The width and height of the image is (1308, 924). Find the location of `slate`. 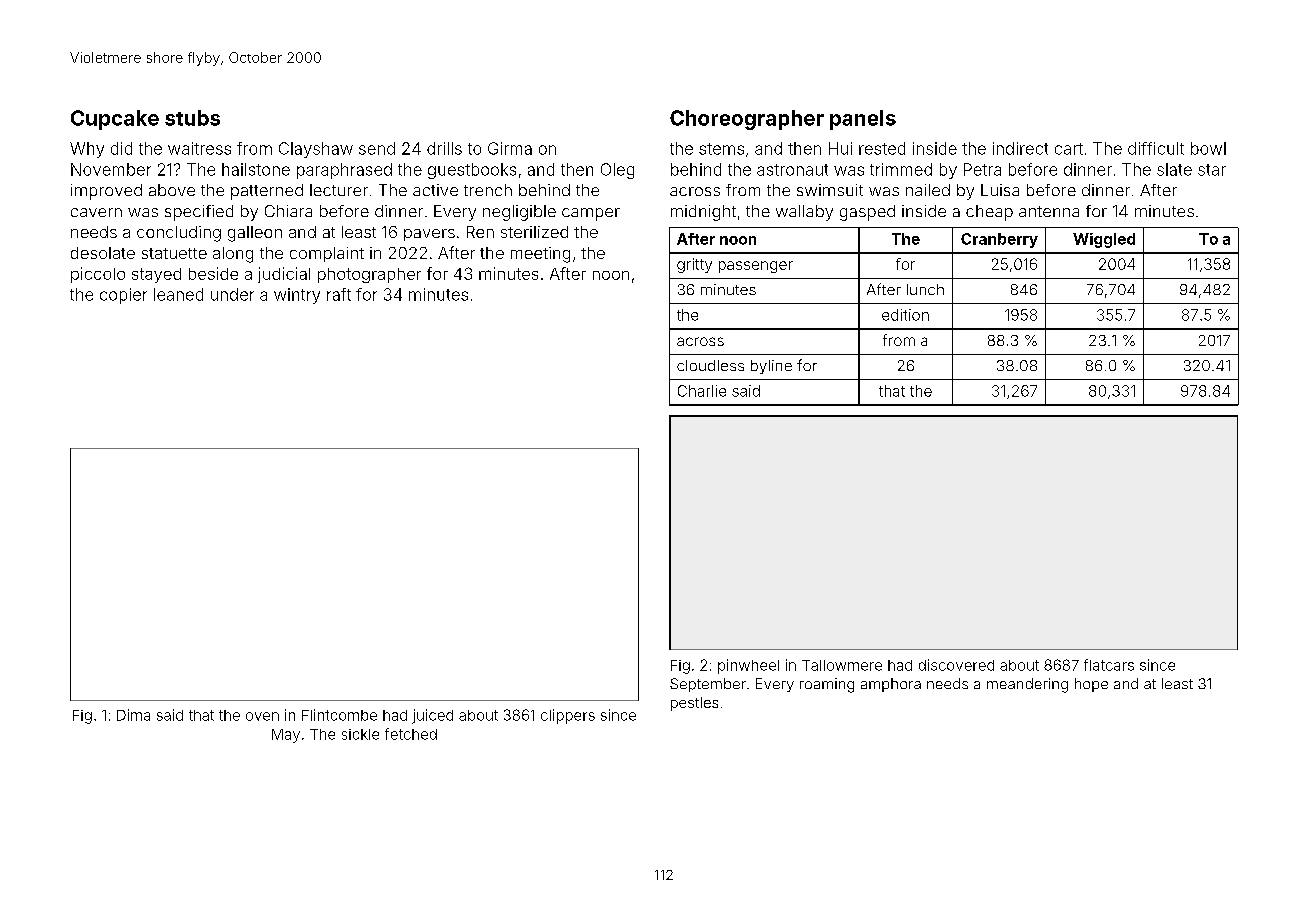

slate is located at coordinates (1174, 169).
